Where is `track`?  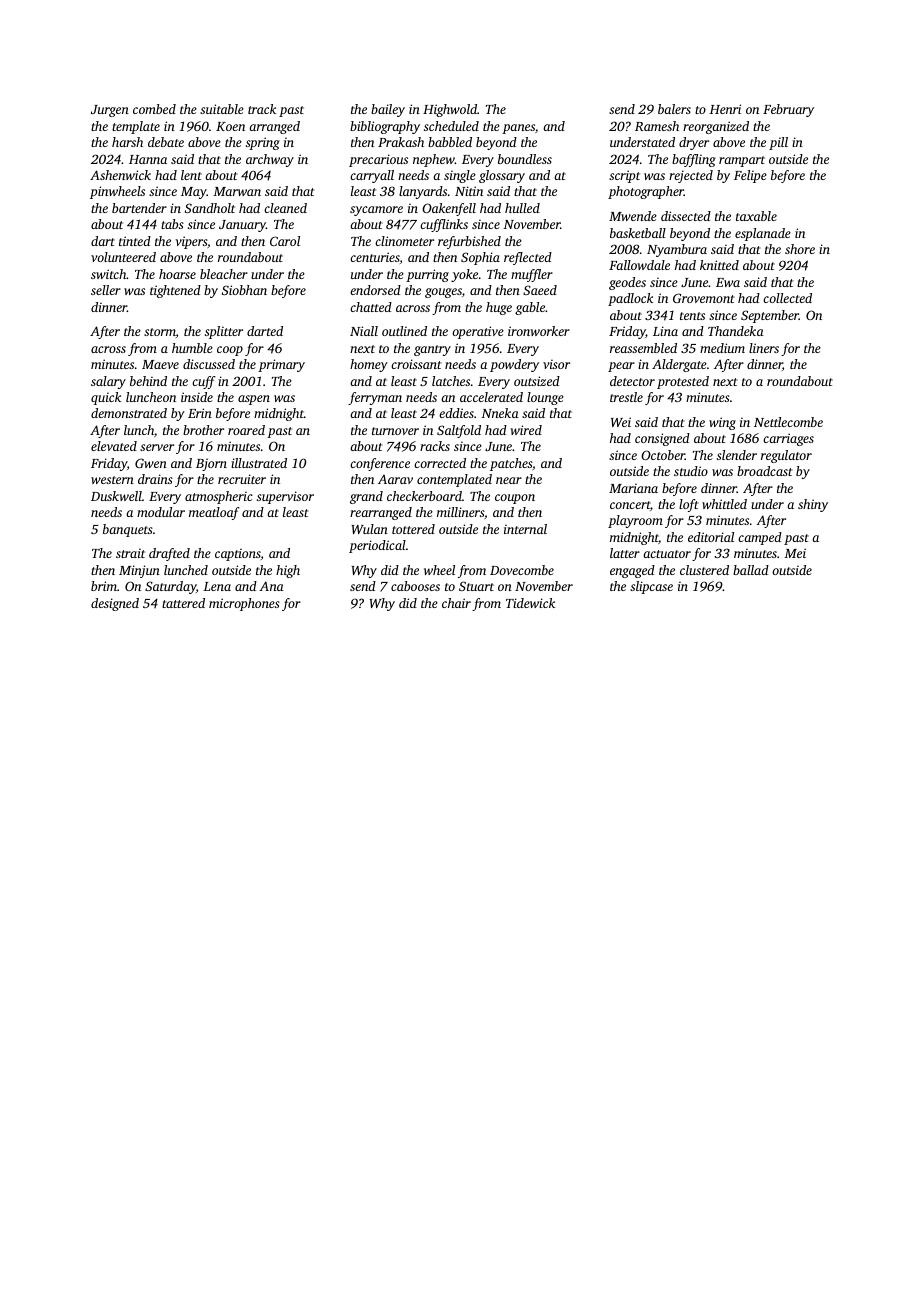 track is located at coordinates (262, 109).
